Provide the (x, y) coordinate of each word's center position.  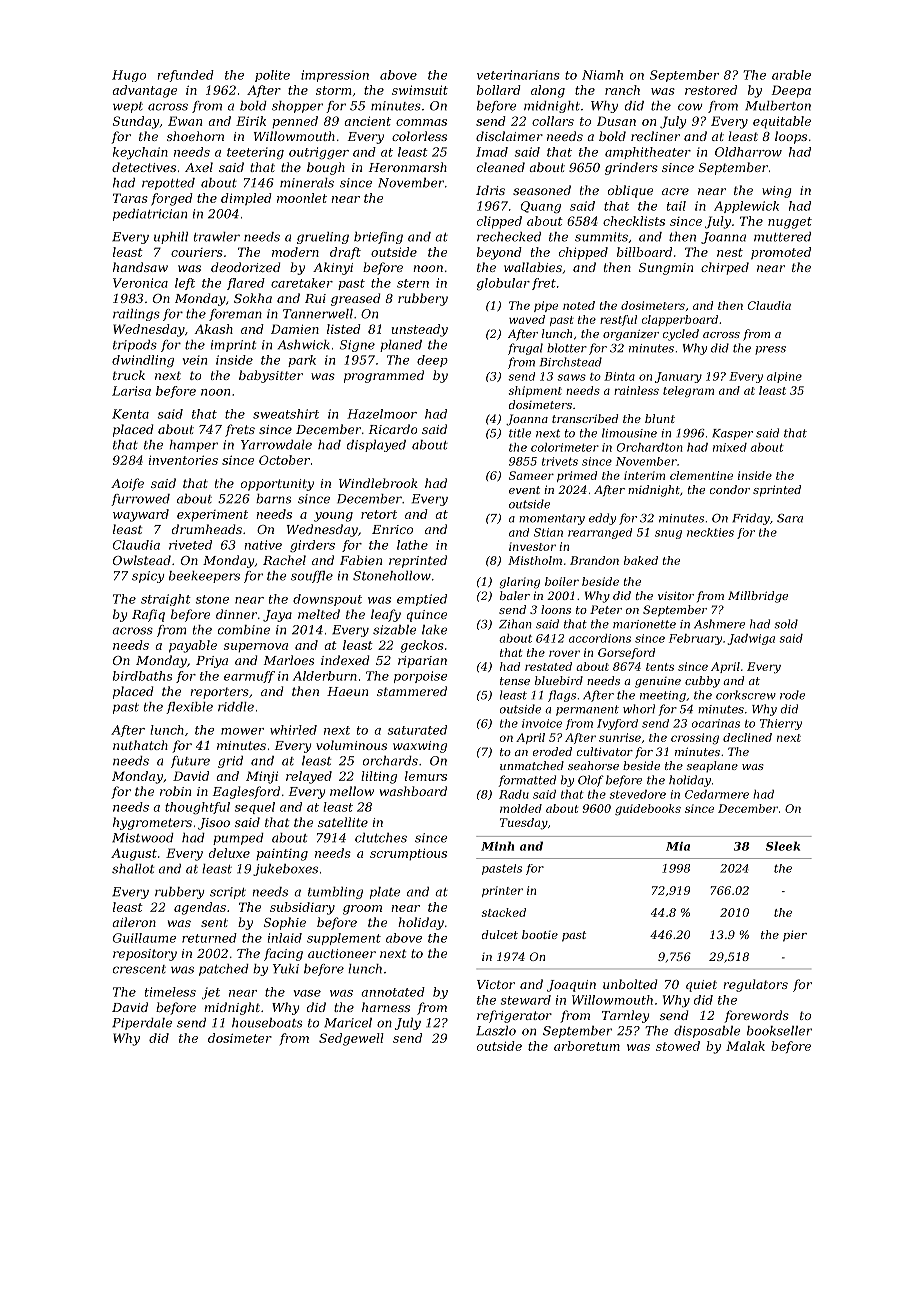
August (134, 854)
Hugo (129, 76)
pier (795, 936)
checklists (634, 221)
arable (791, 75)
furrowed (140, 500)
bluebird (559, 680)
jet (211, 993)
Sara (790, 518)
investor (532, 546)
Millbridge (758, 597)
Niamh (602, 75)
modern (295, 252)
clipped (499, 222)
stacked (504, 912)
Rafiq (148, 615)
